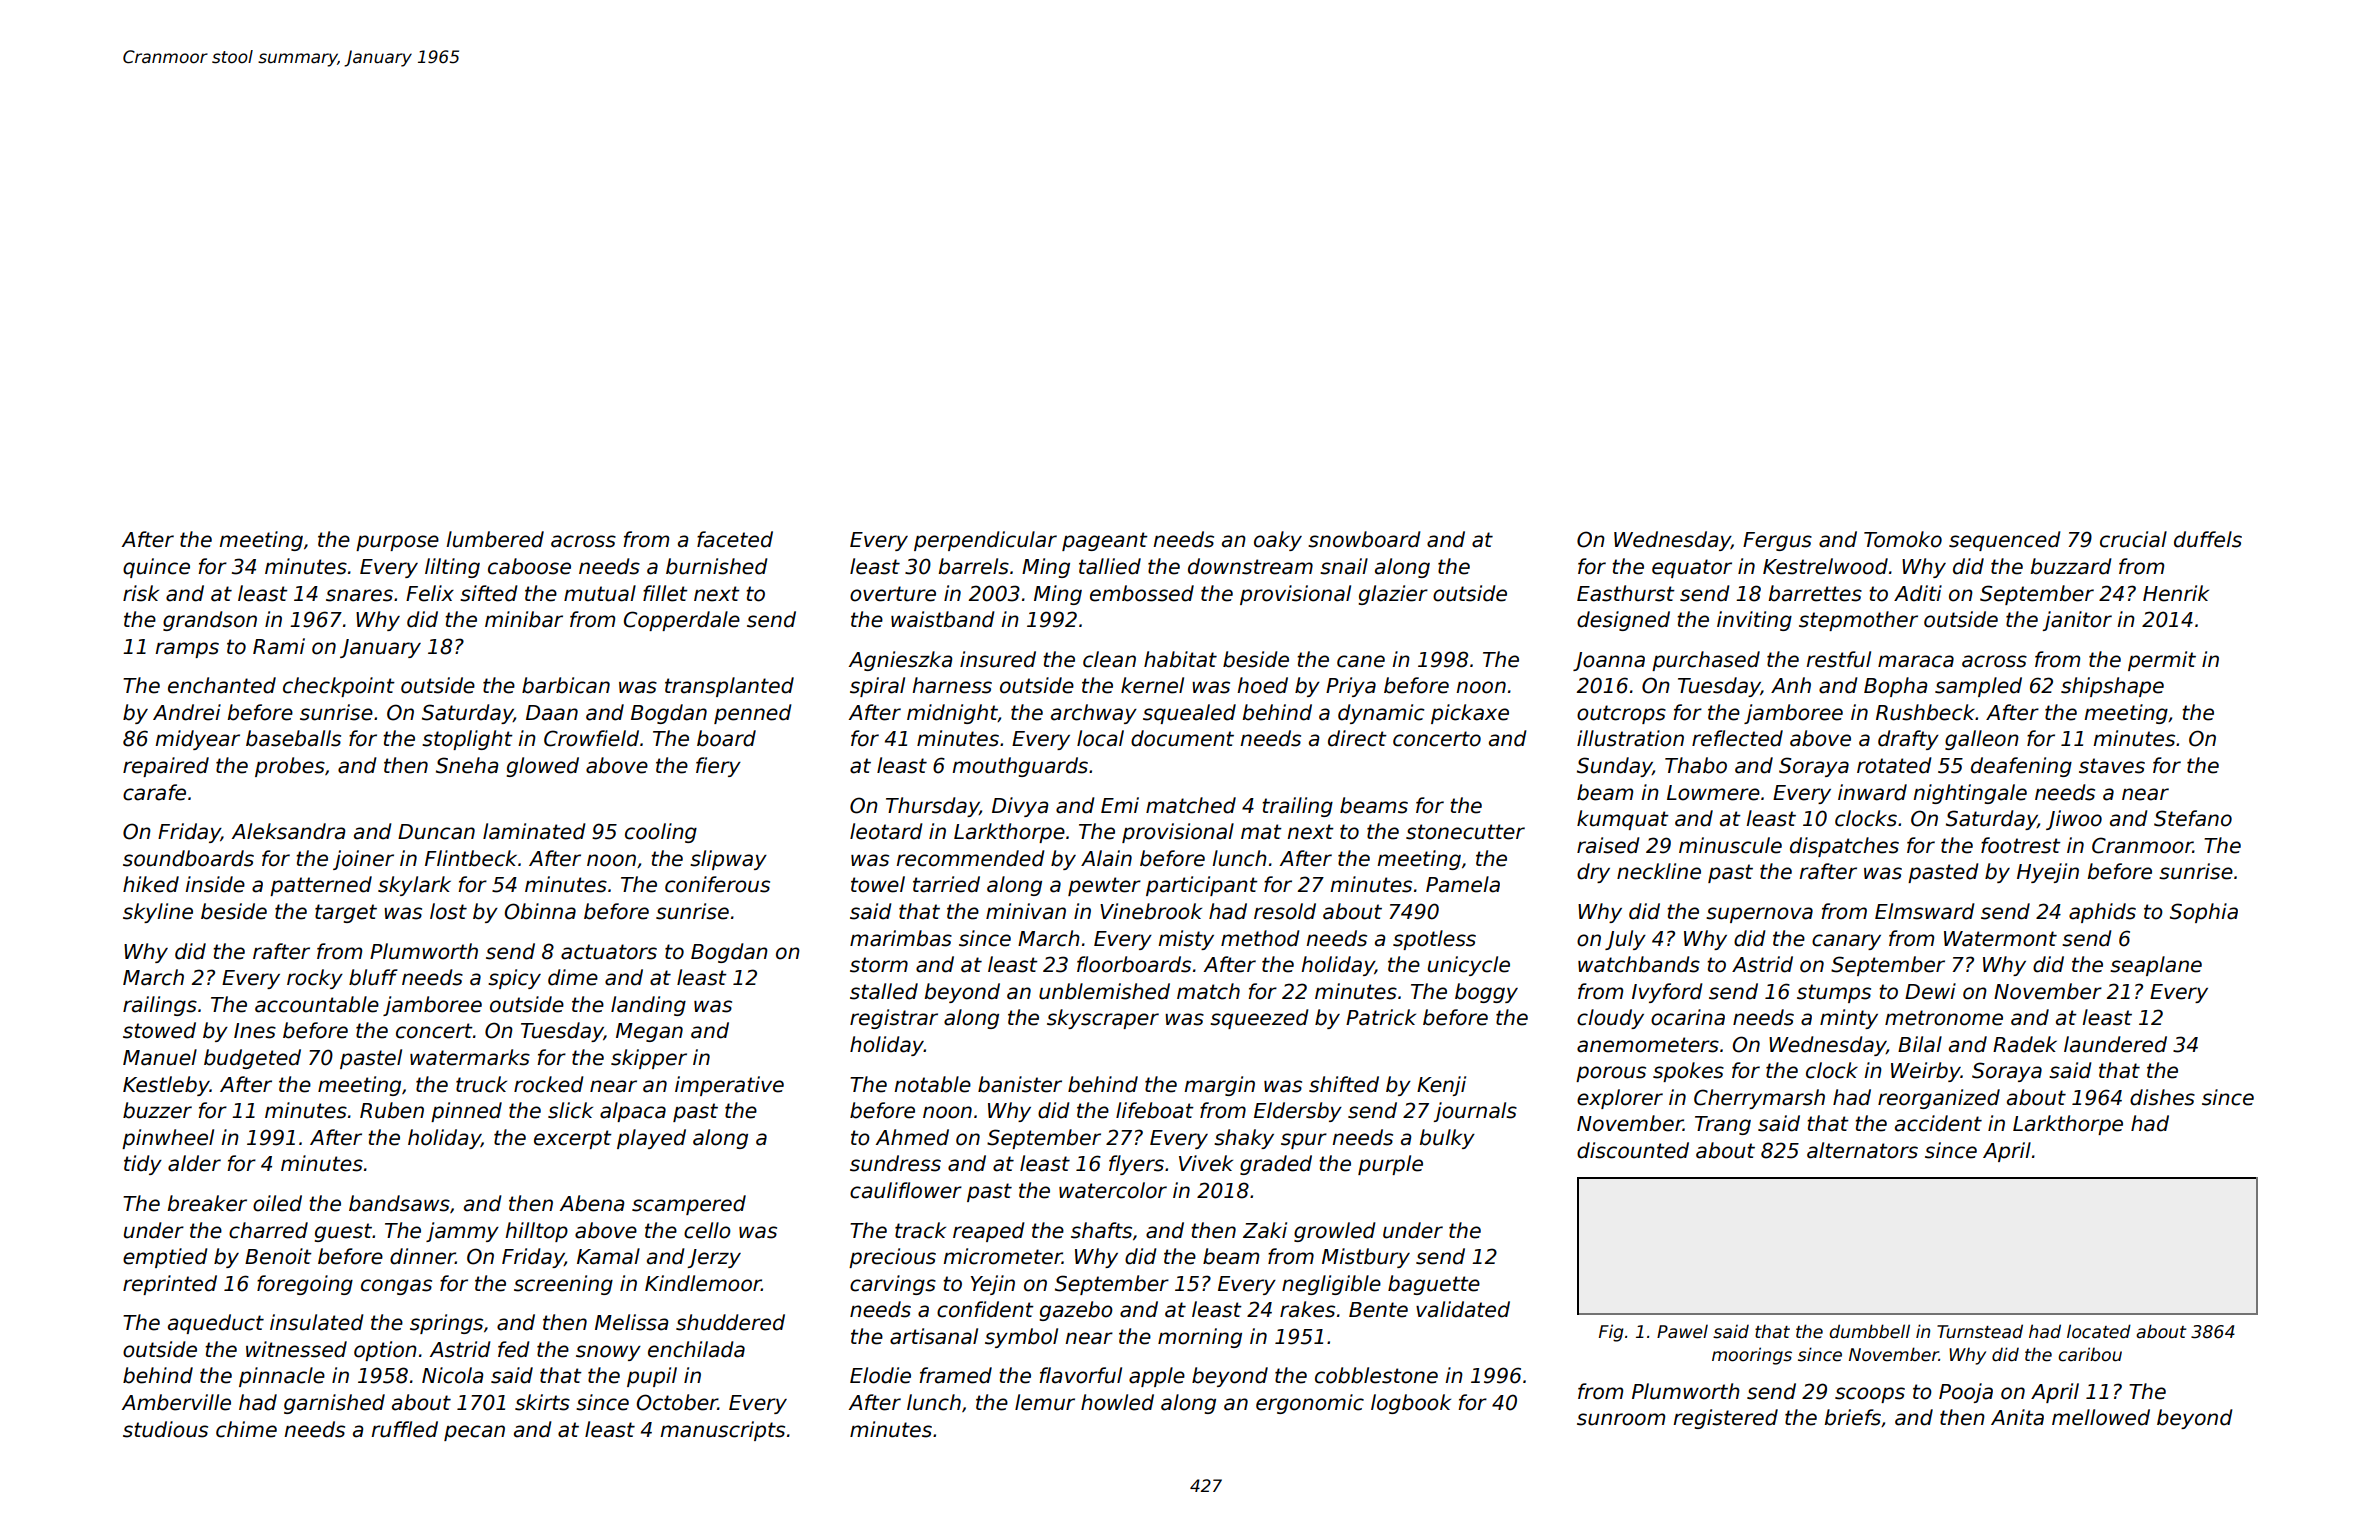 The image size is (2380, 1540). I want to click on reprinted, so click(170, 1285).
